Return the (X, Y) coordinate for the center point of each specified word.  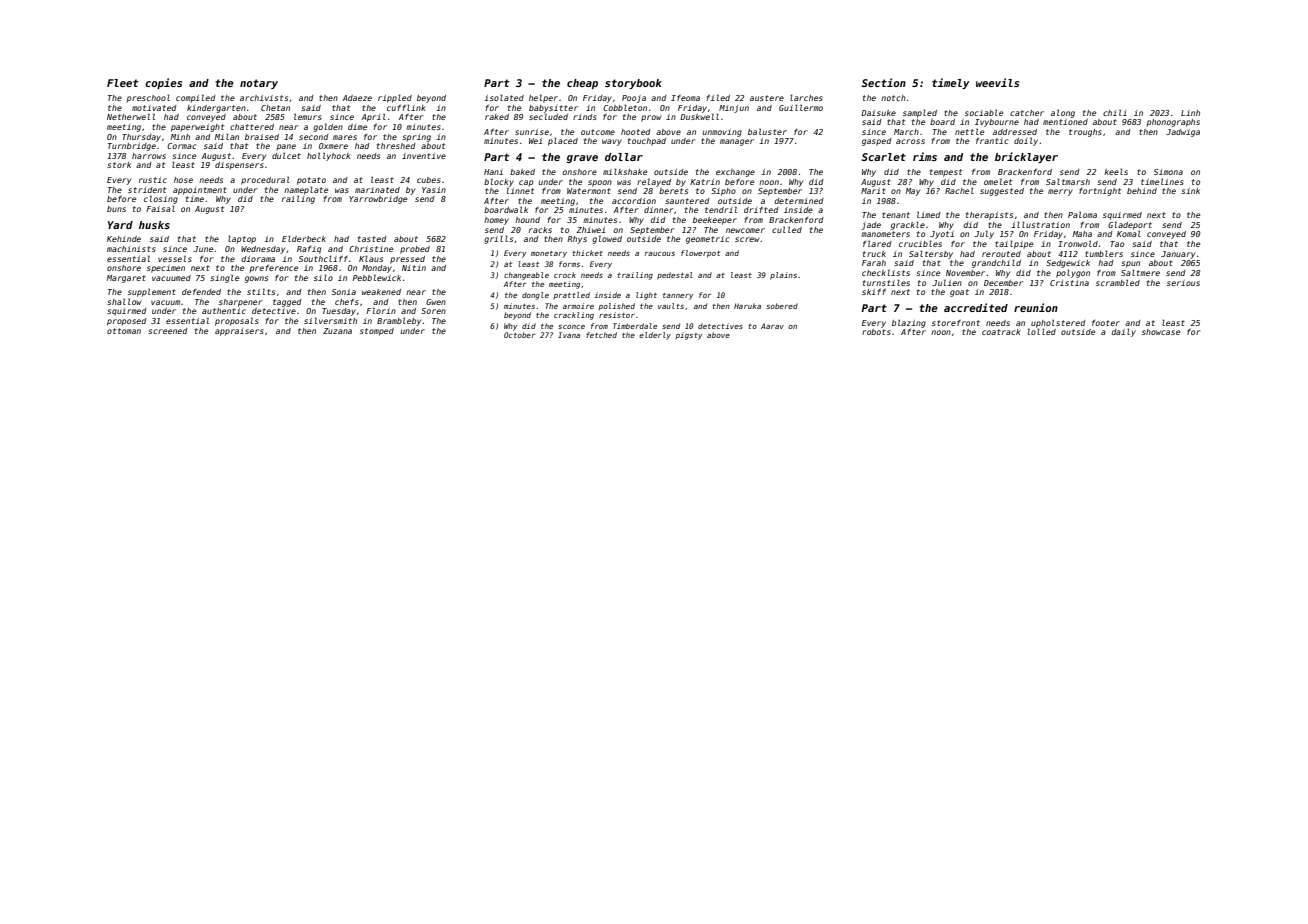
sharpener (241, 303)
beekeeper (715, 221)
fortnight (1100, 192)
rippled (395, 98)
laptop (242, 239)
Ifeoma (685, 98)
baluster (767, 132)
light (646, 296)
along (1063, 114)
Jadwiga (1183, 133)
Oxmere (333, 146)
